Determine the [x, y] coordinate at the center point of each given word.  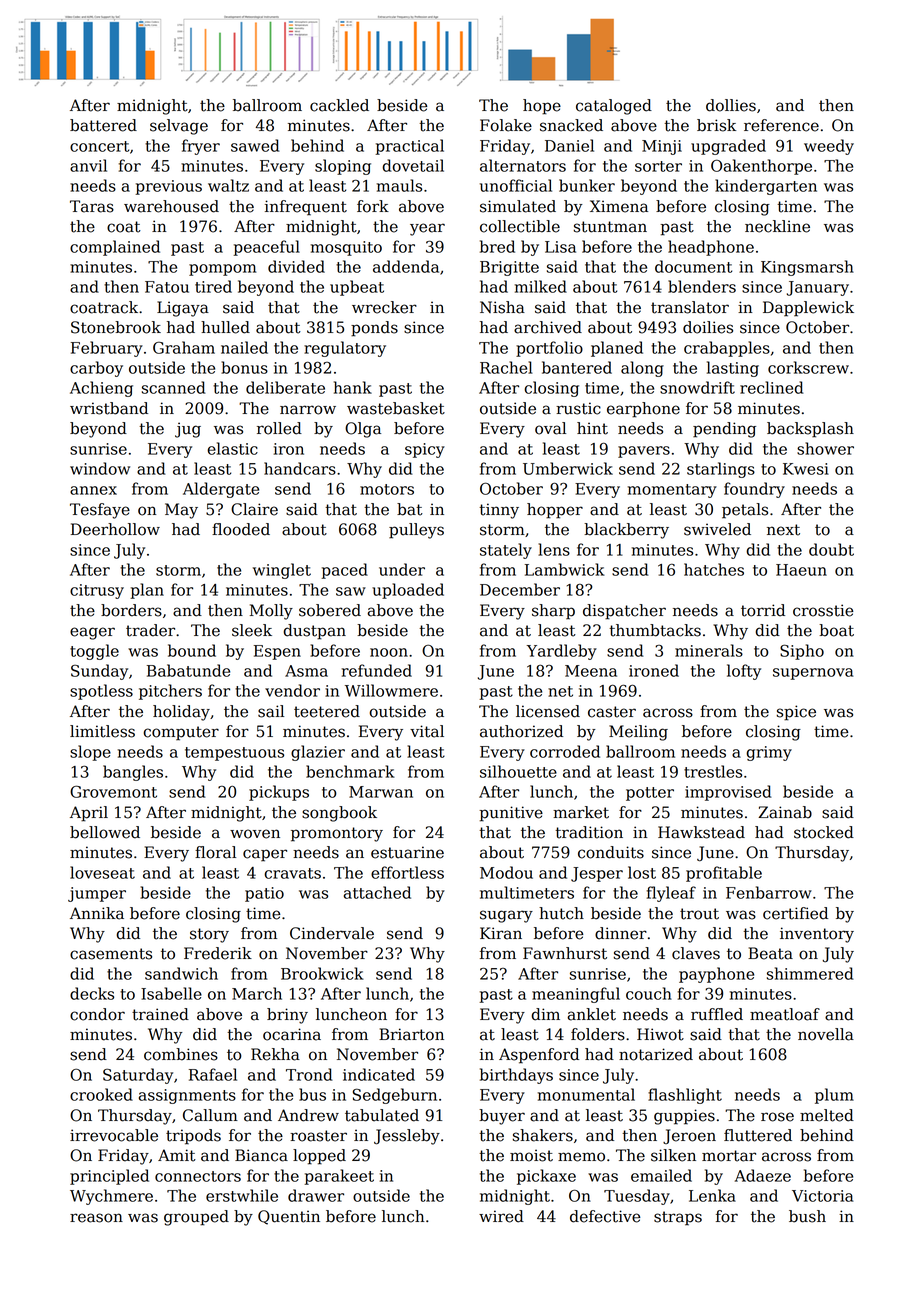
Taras [92, 206]
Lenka [712, 1195]
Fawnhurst [565, 953]
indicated [379, 1074]
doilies [708, 327]
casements [111, 954]
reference [781, 125]
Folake [506, 125]
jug [188, 430]
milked [541, 286]
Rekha [275, 1054]
